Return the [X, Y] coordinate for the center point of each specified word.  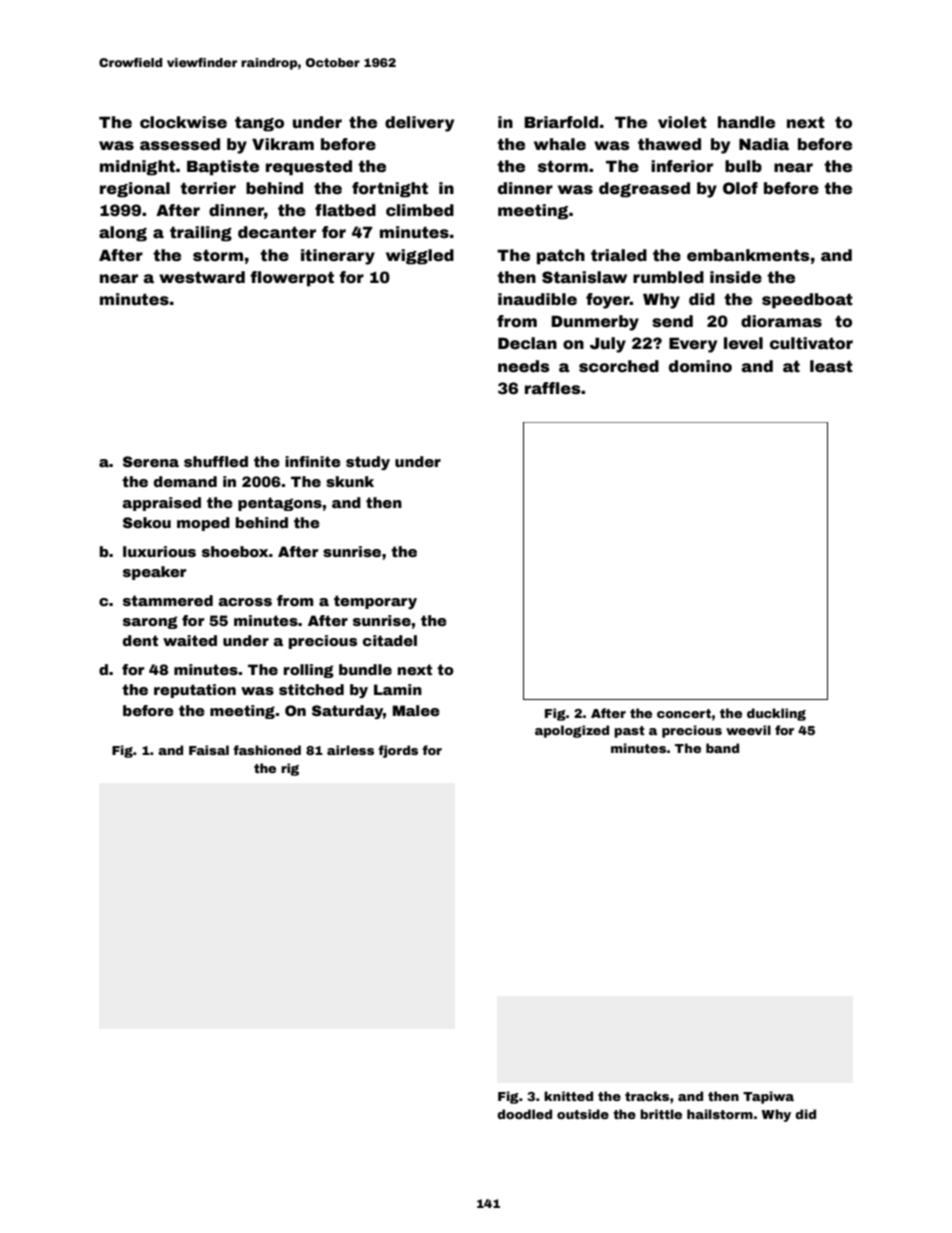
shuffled [216, 461]
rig [290, 769]
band [722, 748]
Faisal [209, 750]
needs [524, 366]
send [672, 321]
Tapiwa [768, 1097]
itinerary [338, 257]
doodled [524, 1114]
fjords [398, 751]
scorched [619, 366]
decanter [277, 232]
